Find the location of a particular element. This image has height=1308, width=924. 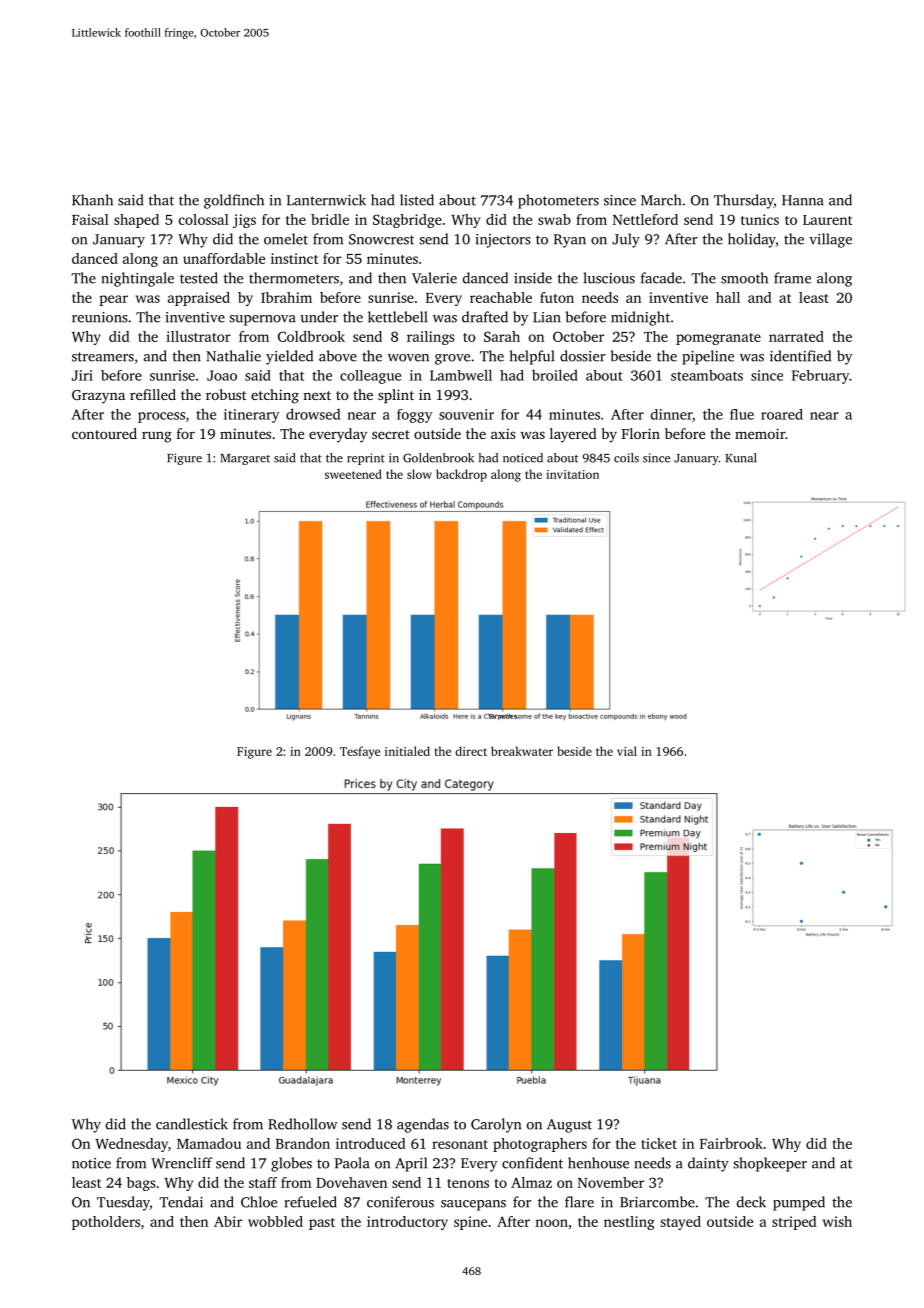

potholders is located at coordinates (106, 1223).
